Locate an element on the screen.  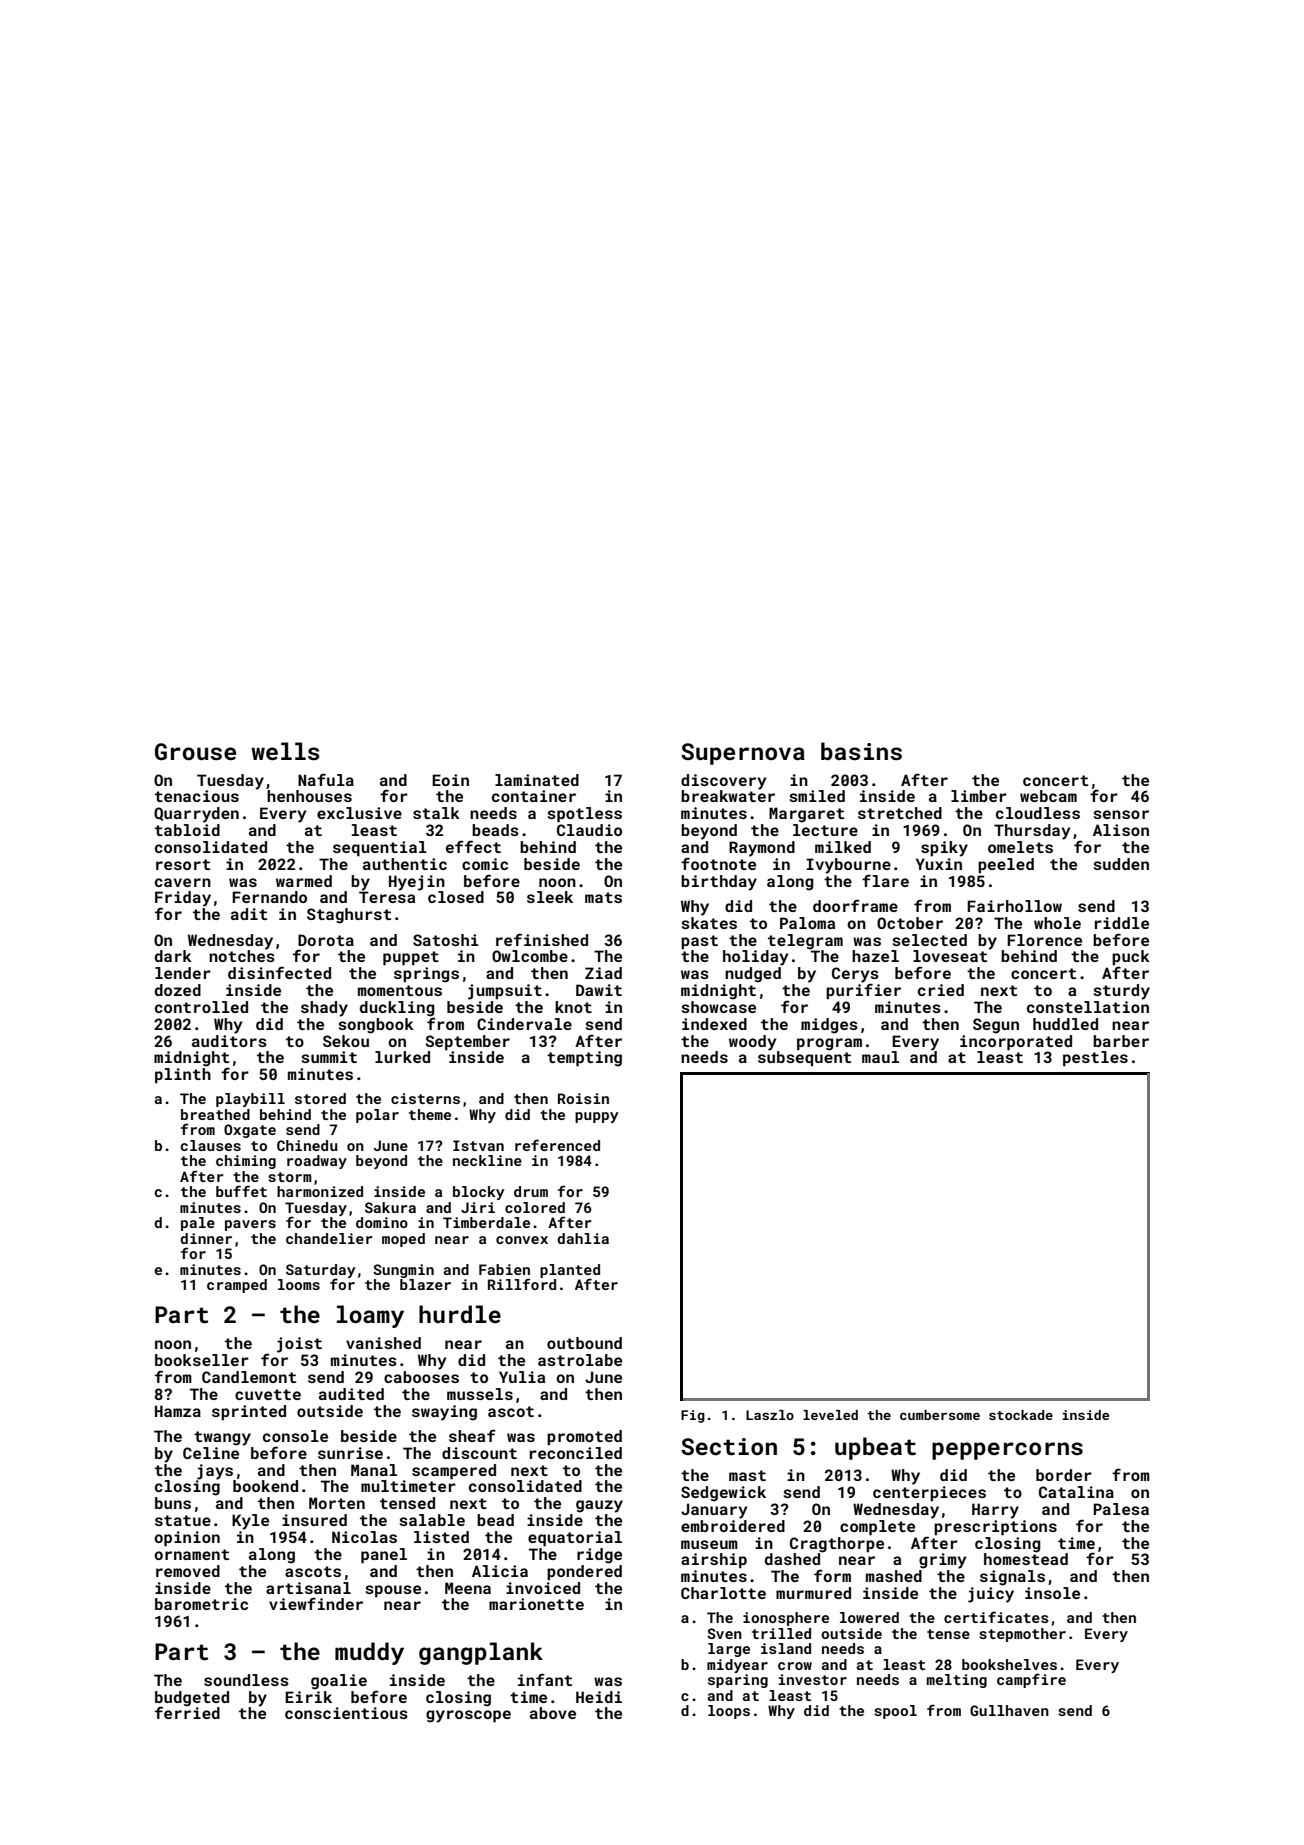
wells is located at coordinates (285, 751).
